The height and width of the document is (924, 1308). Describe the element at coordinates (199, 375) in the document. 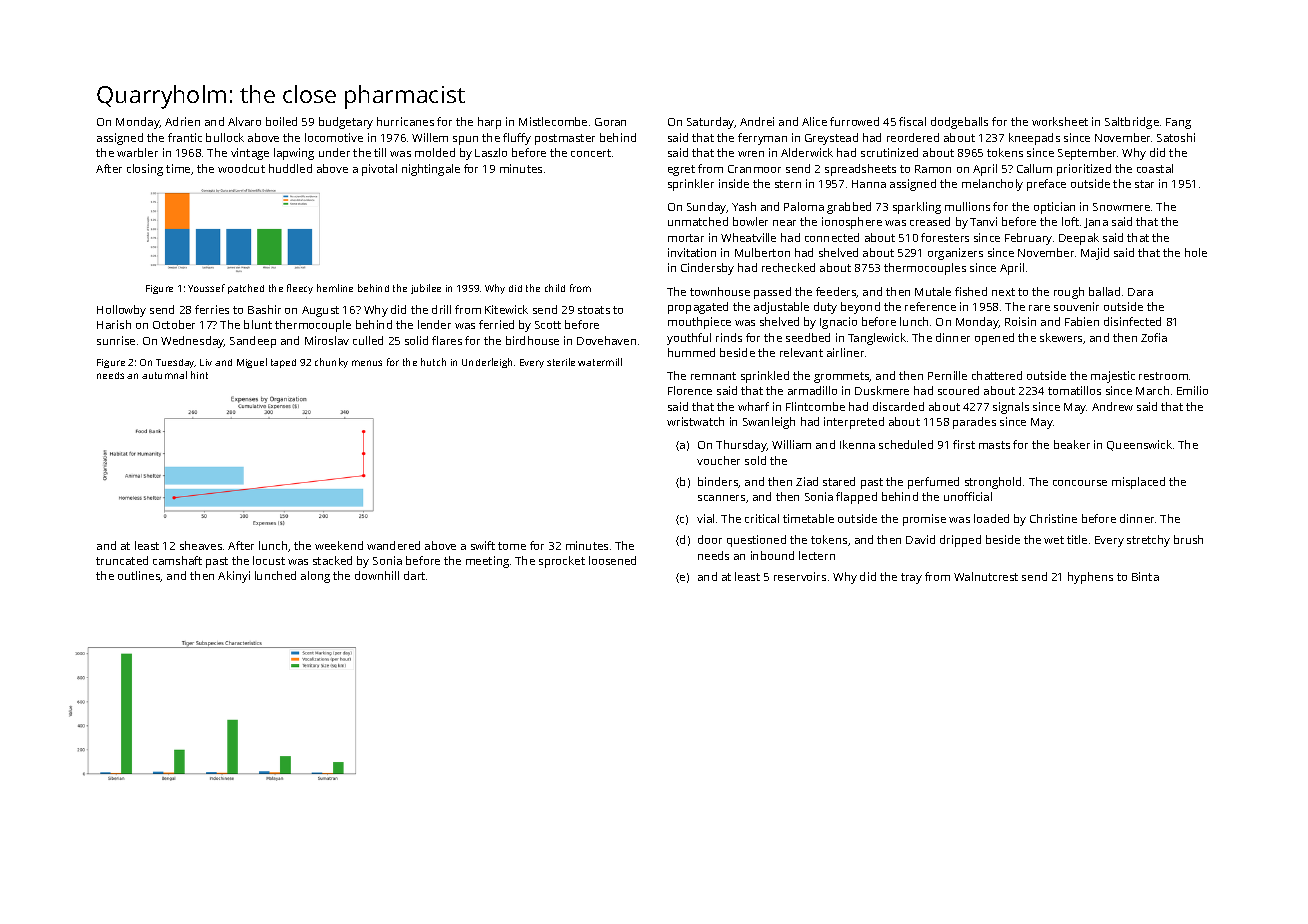

I see `hint` at that location.
